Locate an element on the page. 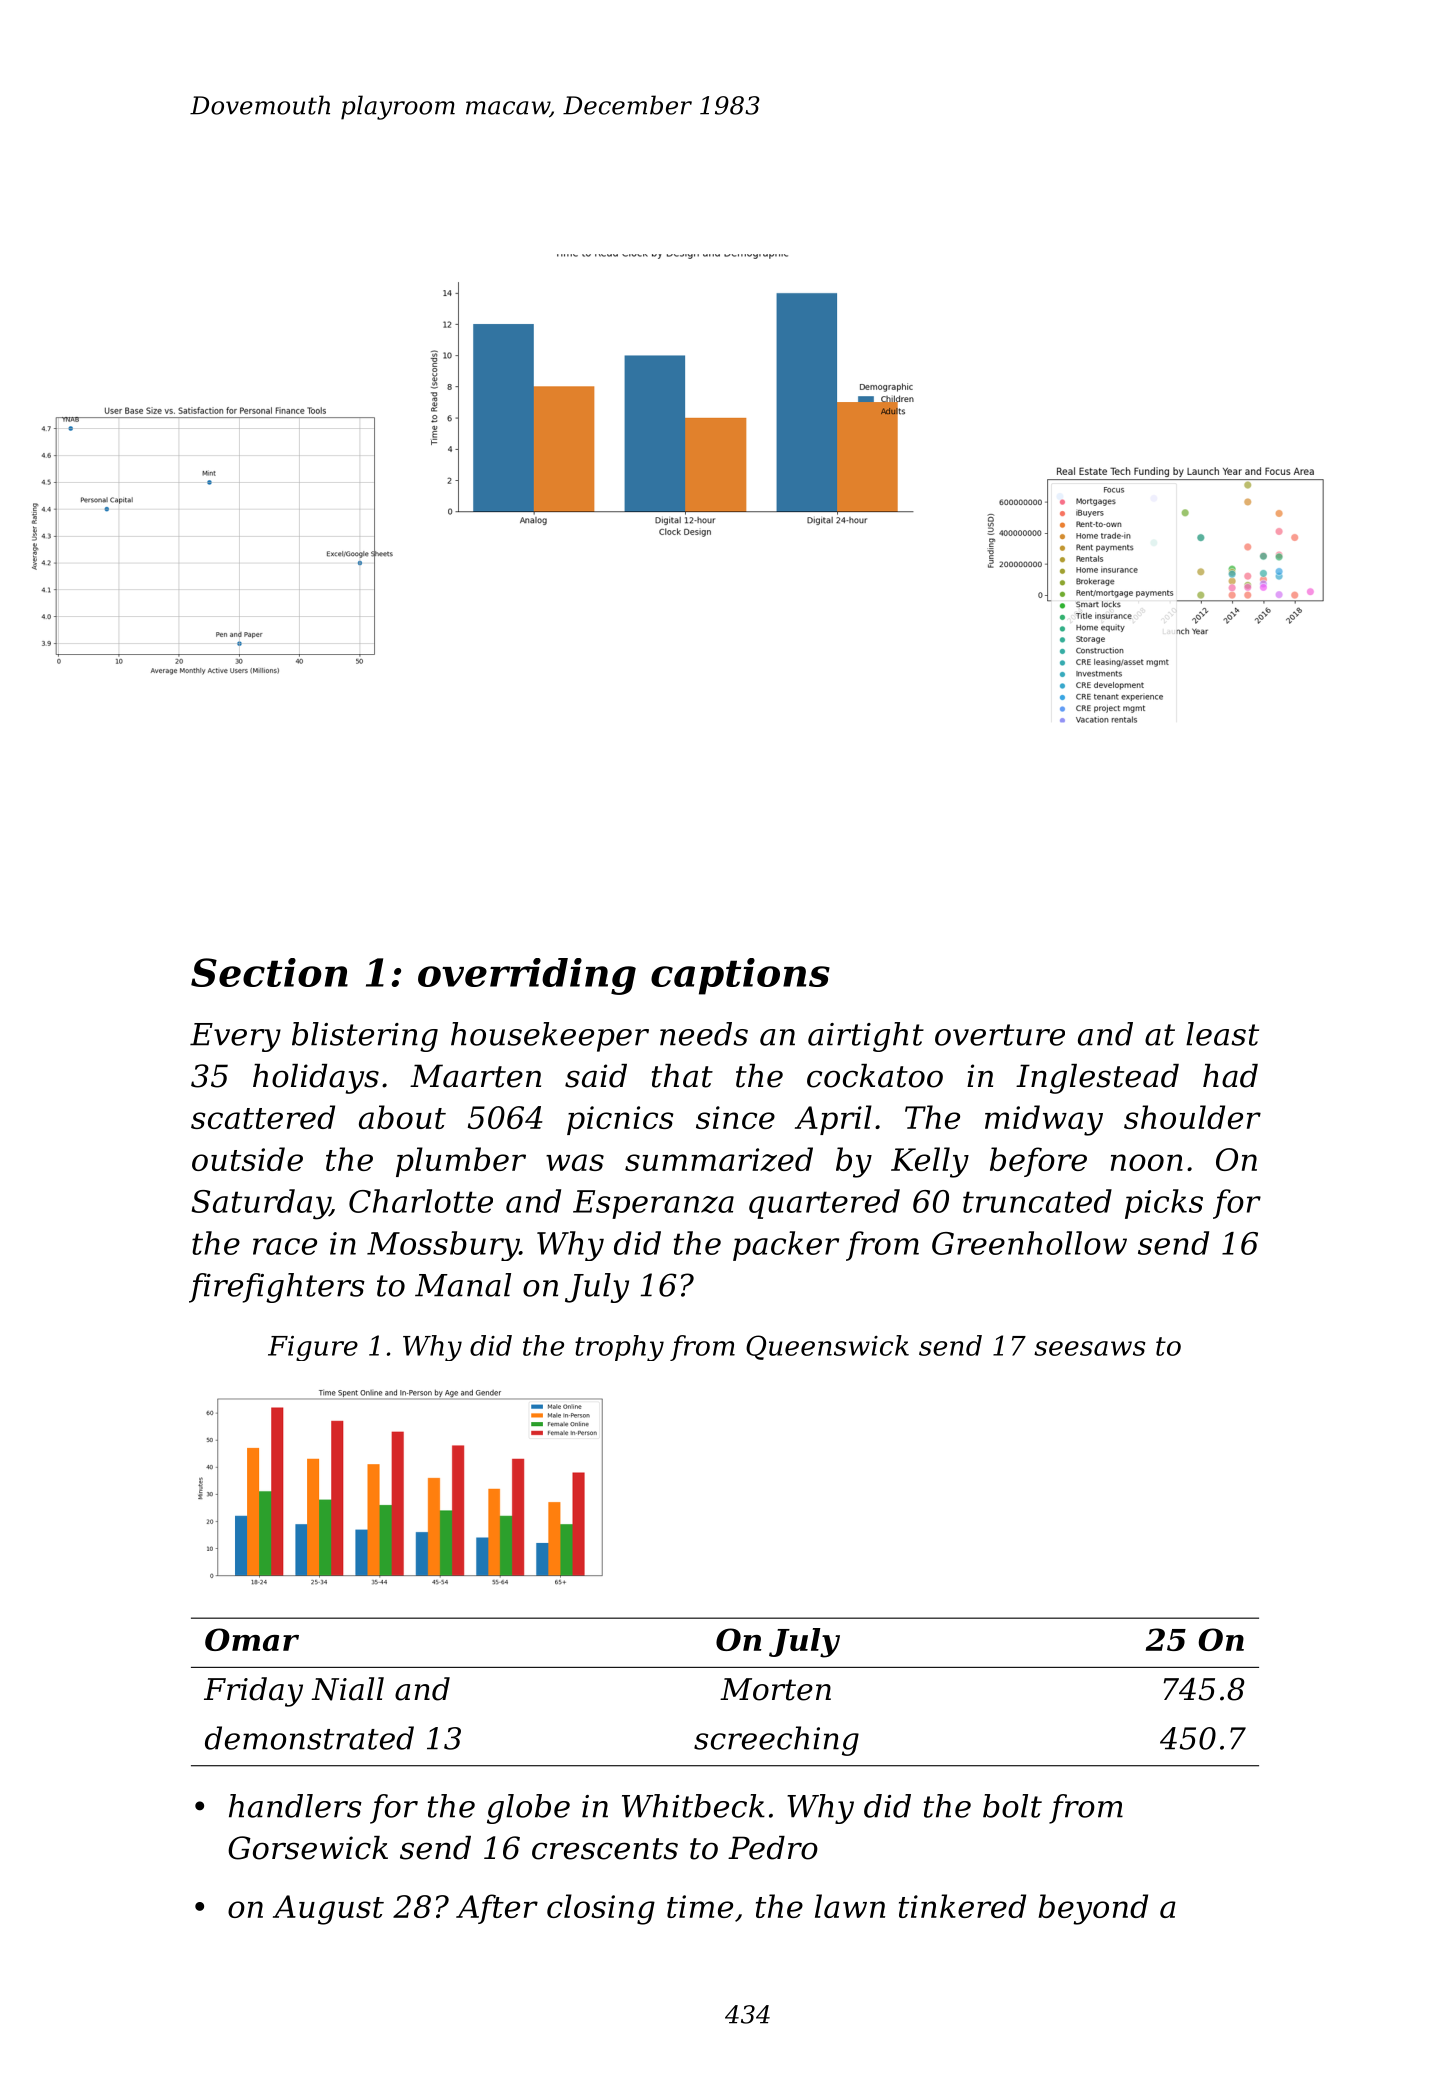 The image size is (1450, 2100). least is located at coordinates (1222, 1034).
